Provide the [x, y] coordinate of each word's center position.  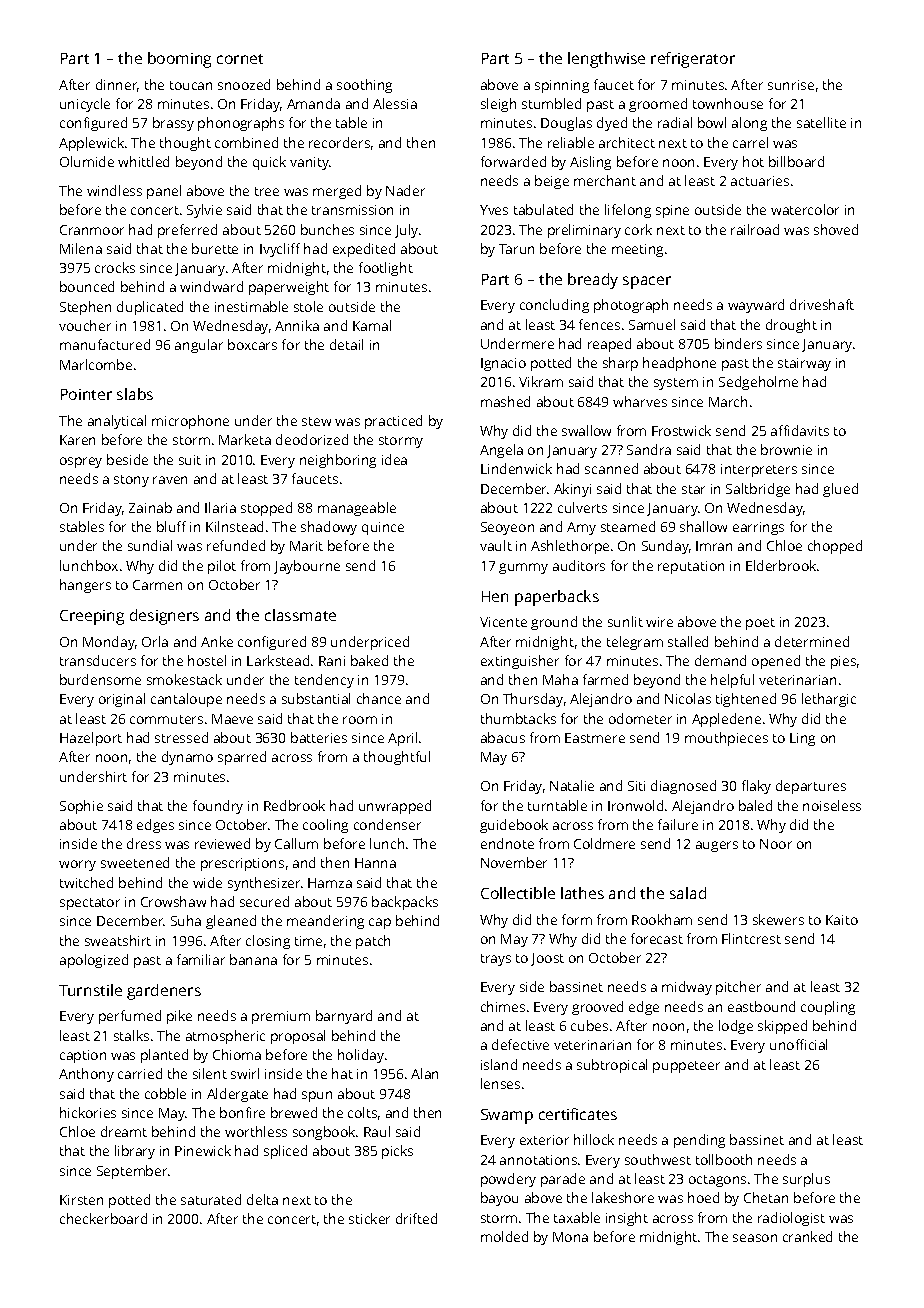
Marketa [245, 439]
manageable [357, 509]
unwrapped [395, 807]
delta [262, 1199]
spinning [562, 86]
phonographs [241, 124]
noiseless [832, 805]
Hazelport [91, 739]
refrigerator [693, 60]
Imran [714, 546]
